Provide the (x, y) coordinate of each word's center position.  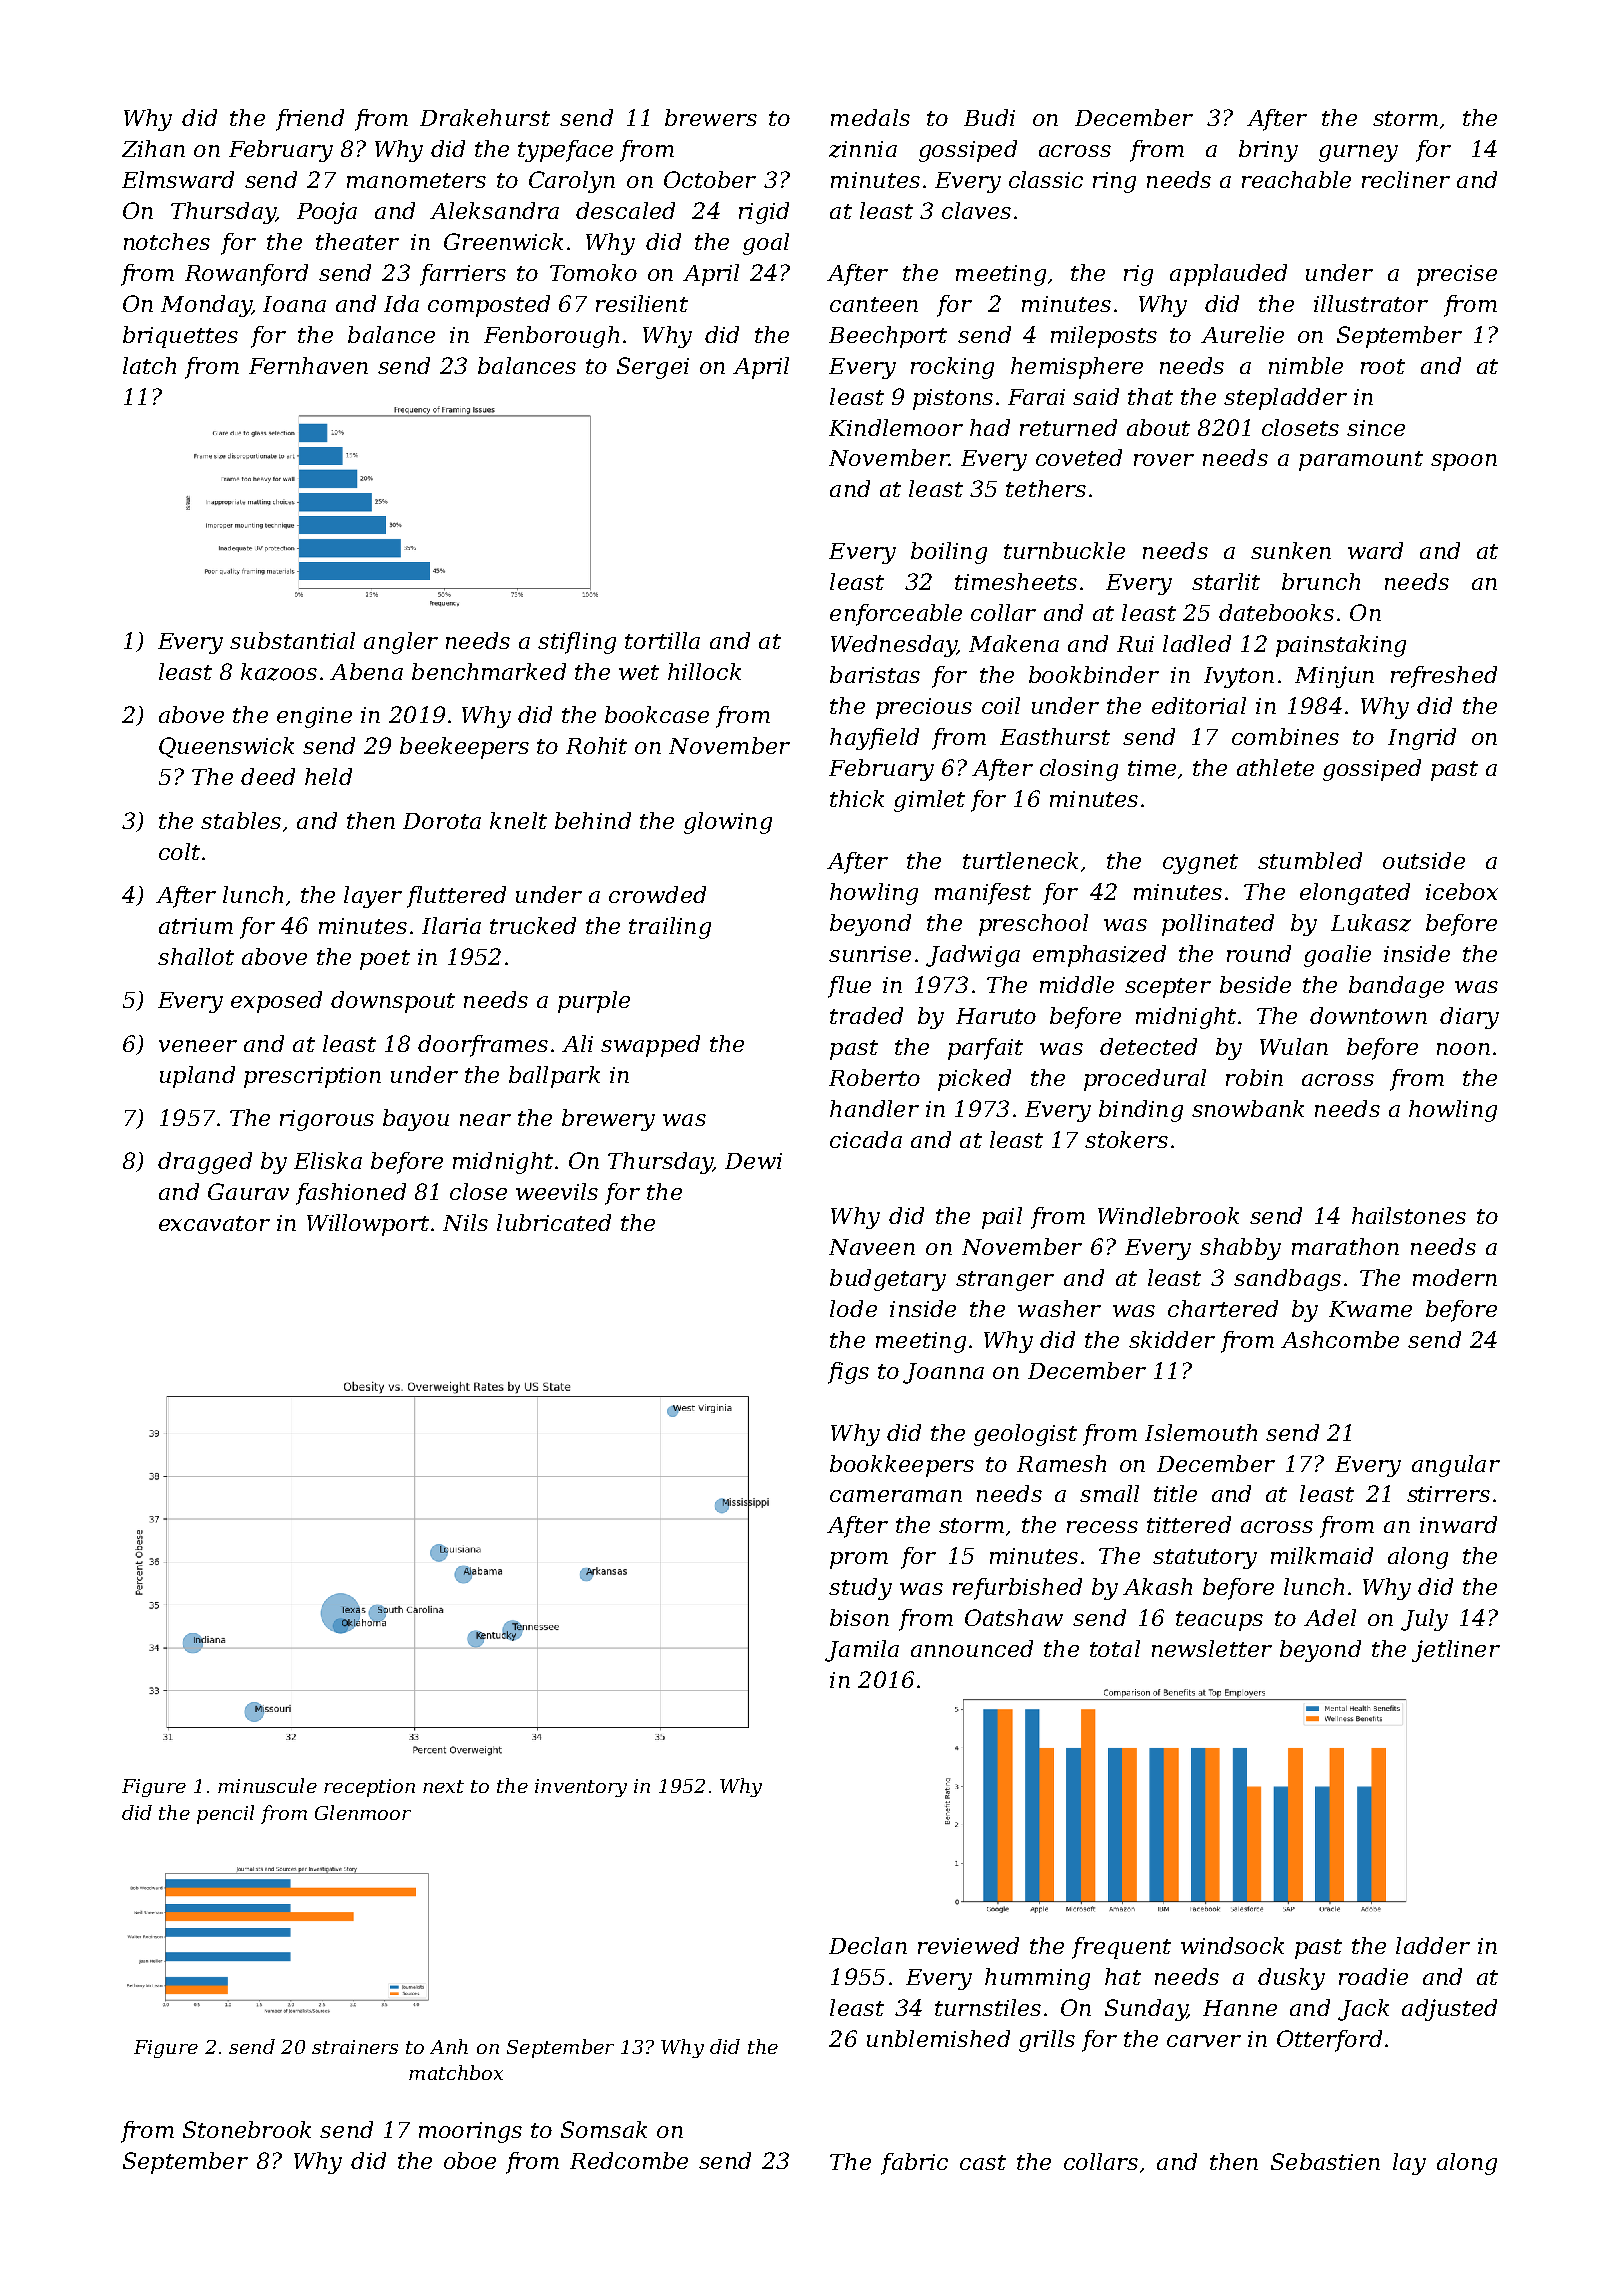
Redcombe (629, 2160)
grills (1047, 2041)
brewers (711, 117)
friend (310, 120)
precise (1457, 275)
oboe (470, 2160)
